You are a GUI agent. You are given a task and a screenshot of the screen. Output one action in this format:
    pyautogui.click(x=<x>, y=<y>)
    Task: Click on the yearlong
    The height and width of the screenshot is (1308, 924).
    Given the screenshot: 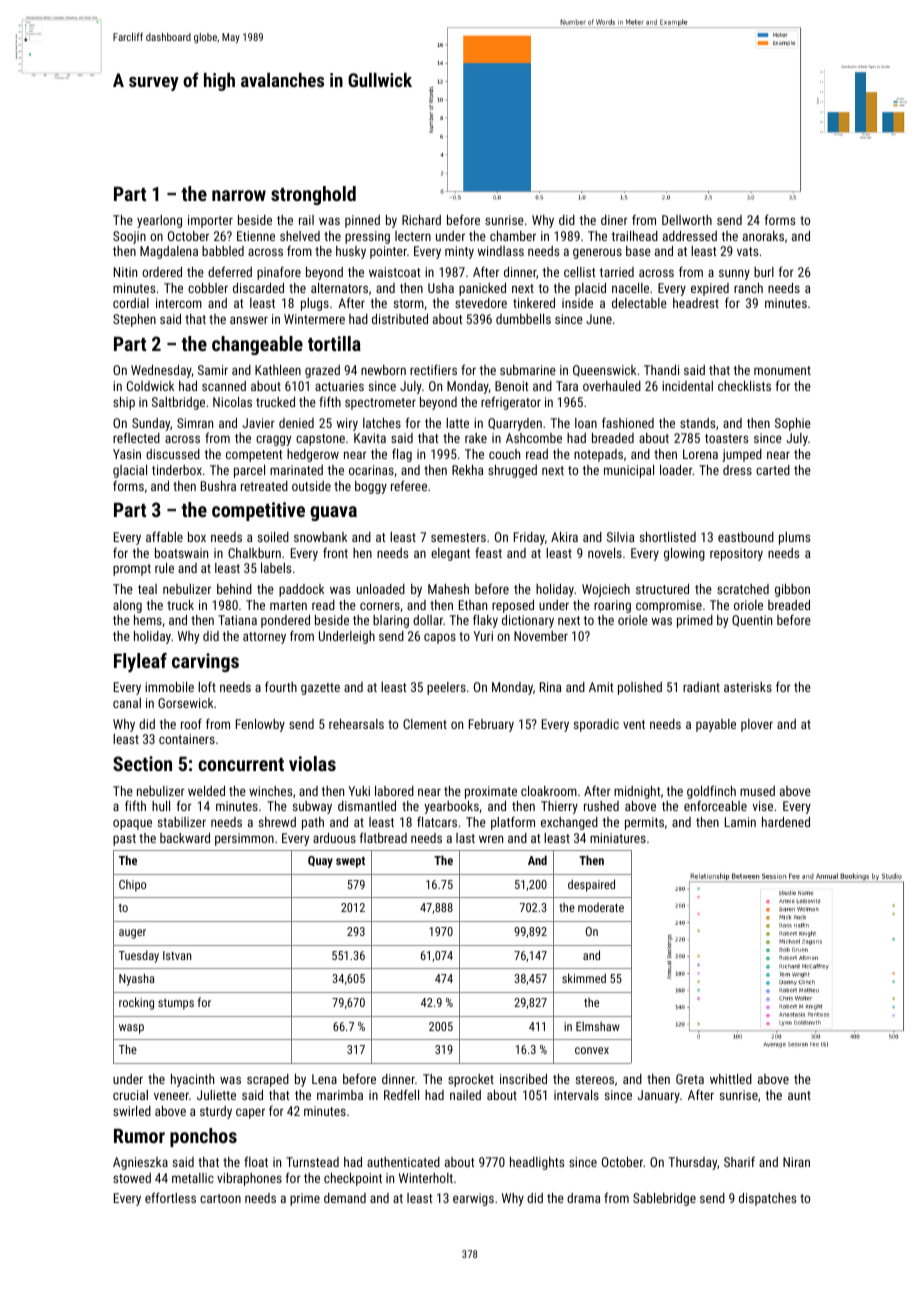 What is the action you would take?
    pyautogui.click(x=159, y=221)
